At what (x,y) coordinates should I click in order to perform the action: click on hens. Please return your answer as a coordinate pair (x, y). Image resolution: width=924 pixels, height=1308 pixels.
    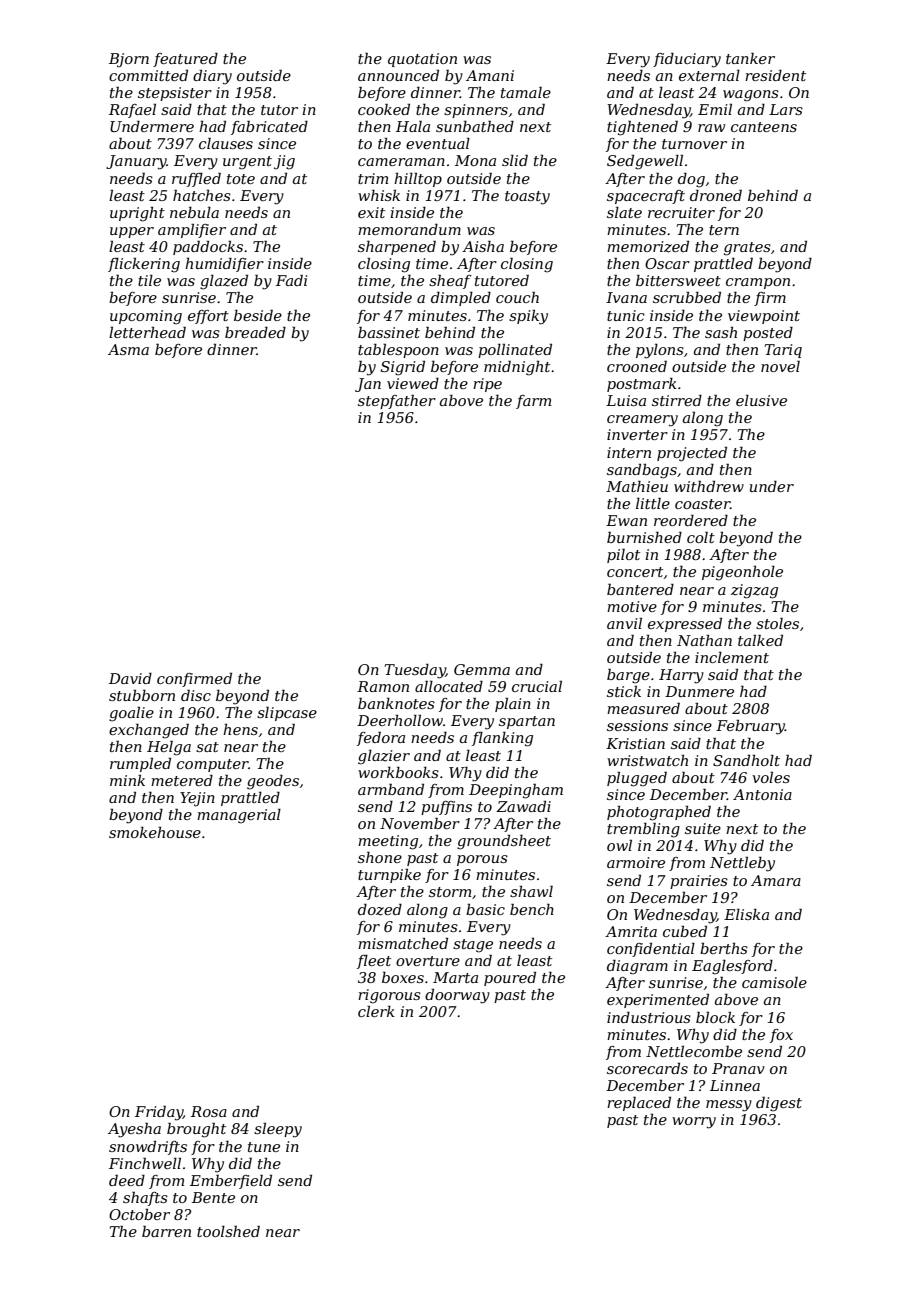
    Looking at the image, I should click on (240, 729).
